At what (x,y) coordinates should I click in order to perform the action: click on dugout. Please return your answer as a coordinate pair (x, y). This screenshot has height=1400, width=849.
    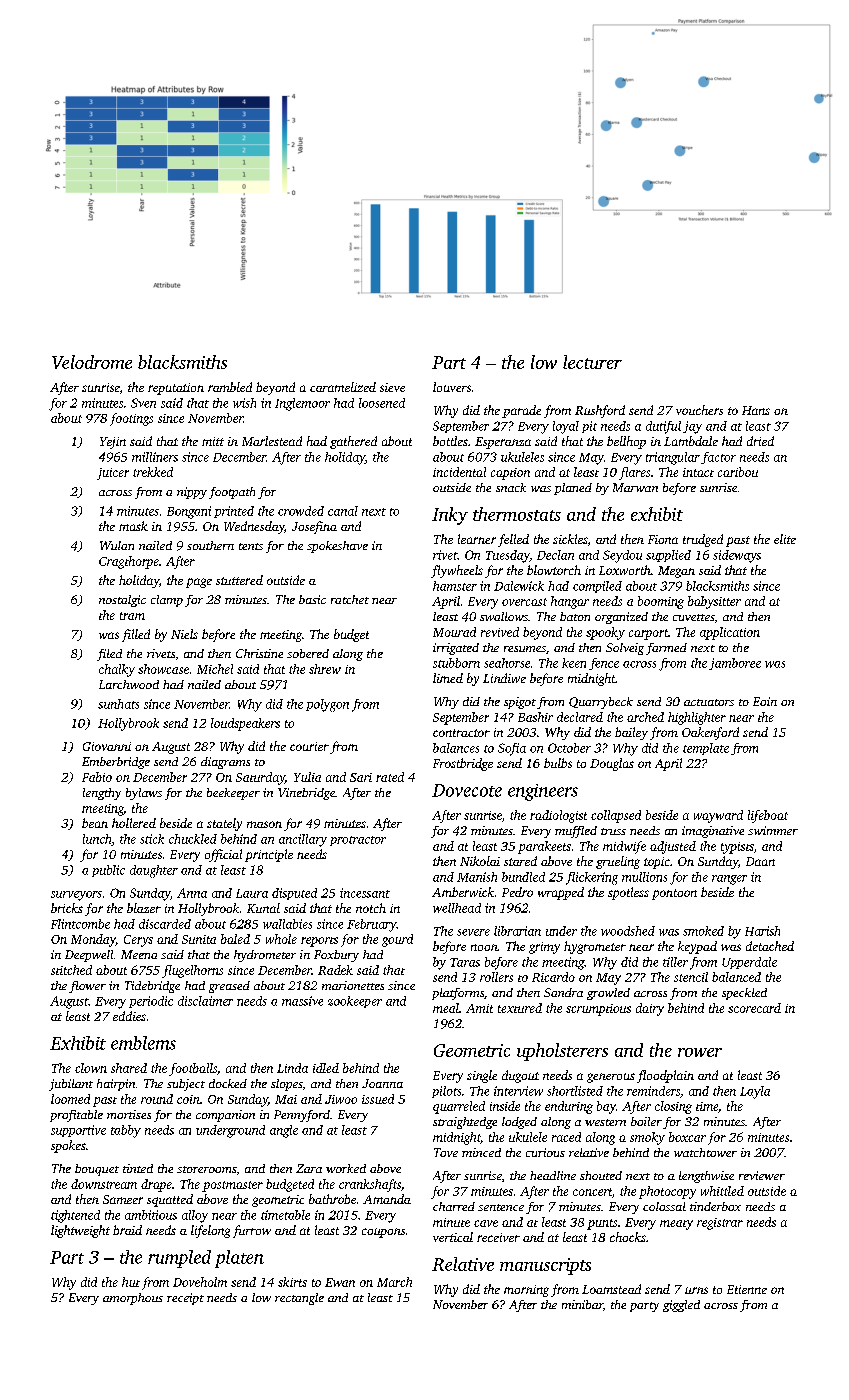
    Looking at the image, I should click on (520, 1076).
